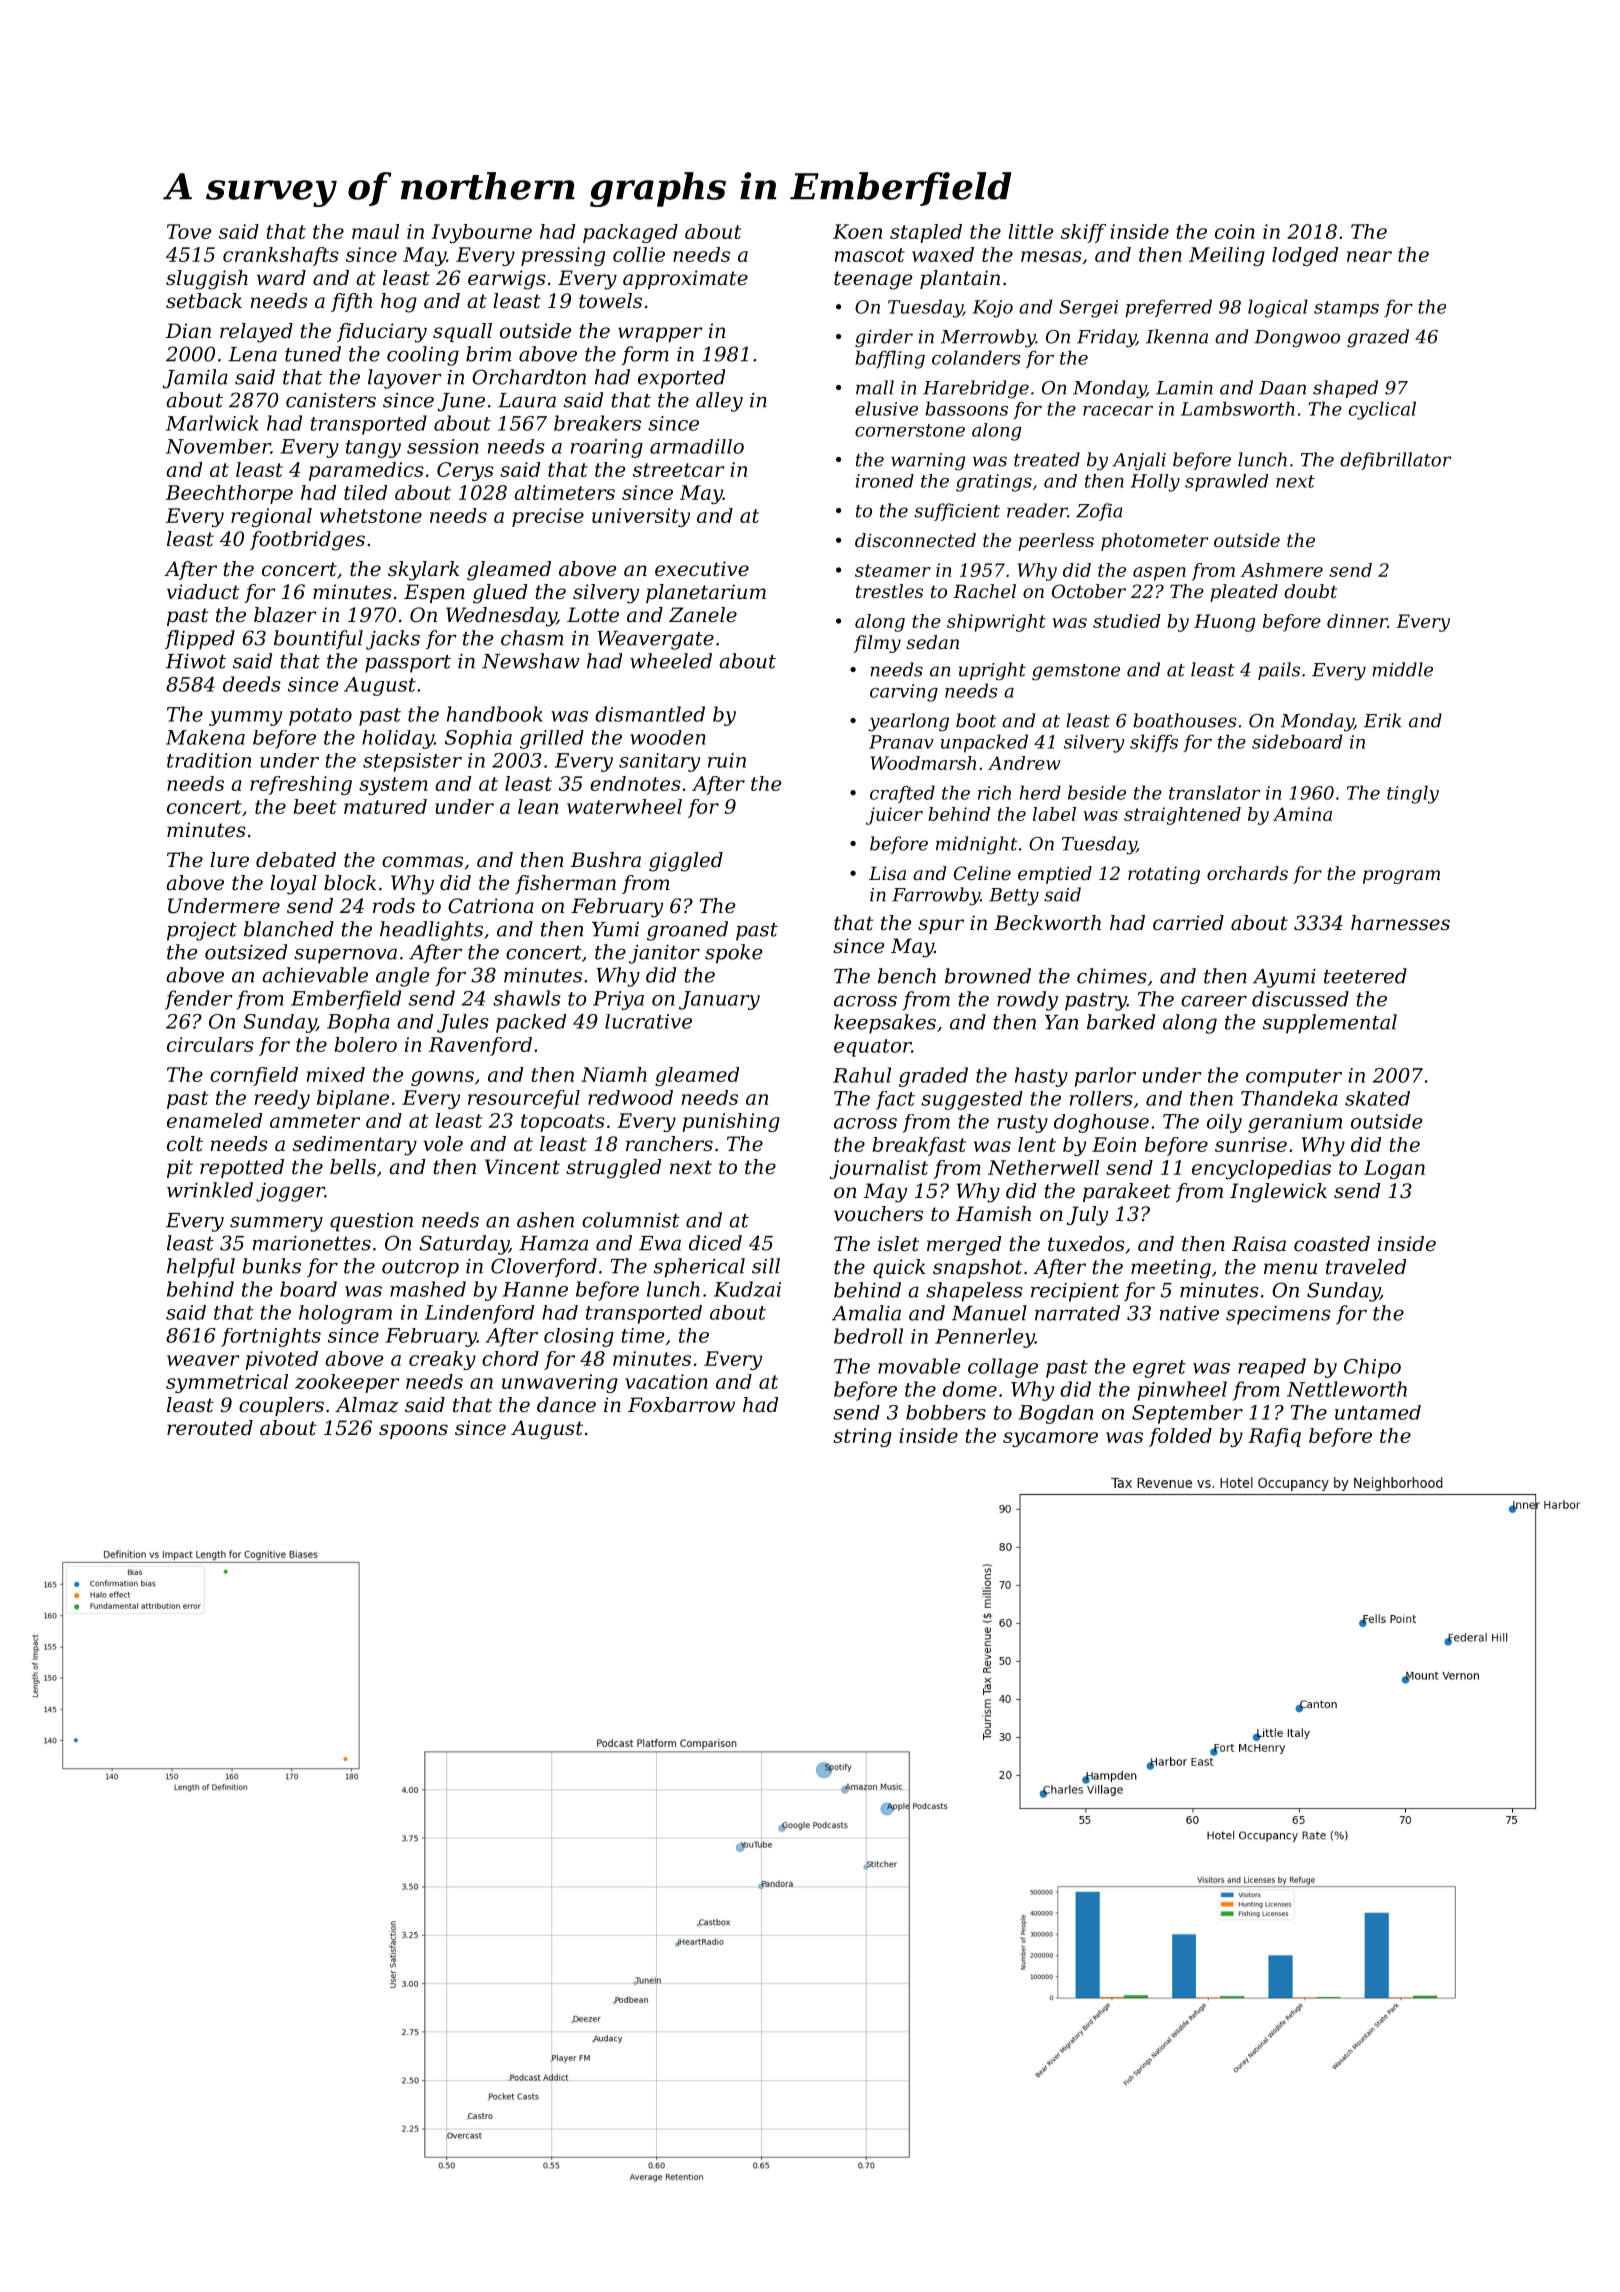 The width and height of the screenshot is (1620, 2292). I want to click on fender, so click(199, 1000).
